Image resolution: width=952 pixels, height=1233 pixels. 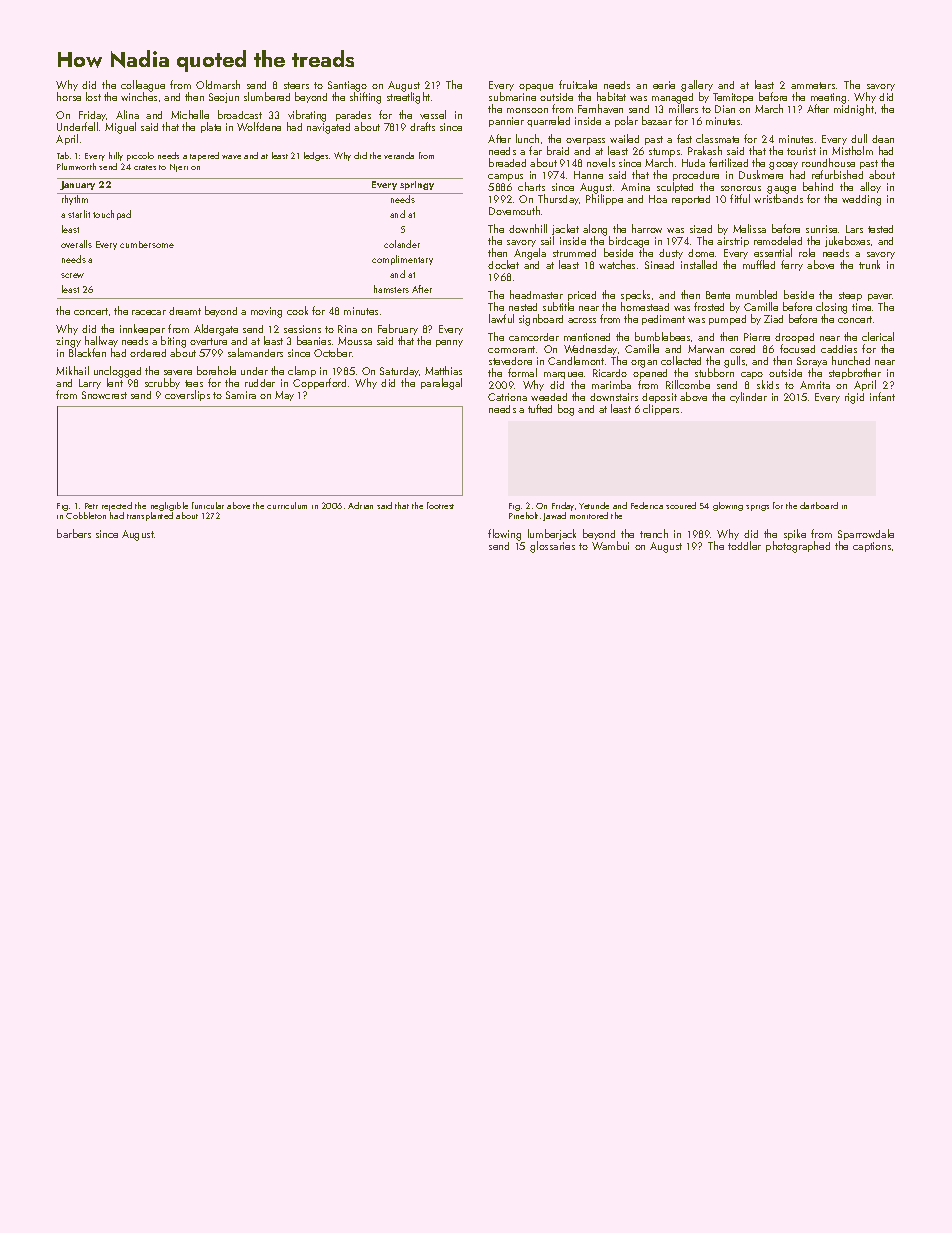 I want to click on winches, so click(x=139, y=97).
